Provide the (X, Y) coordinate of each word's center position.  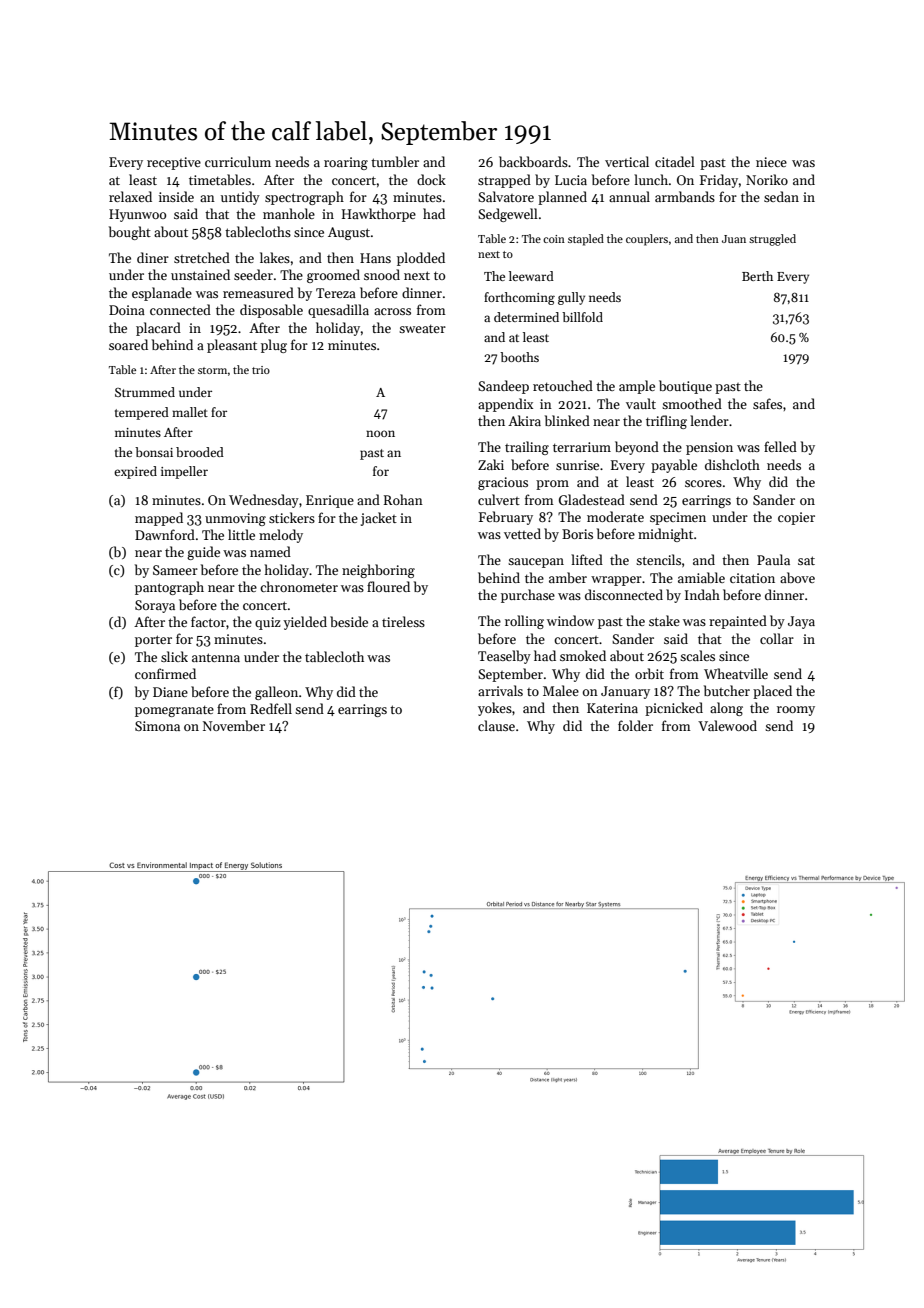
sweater (422, 328)
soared (128, 344)
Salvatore (506, 196)
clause (496, 725)
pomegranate (174, 711)
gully (571, 298)
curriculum (238, 161)
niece (771, 162)
